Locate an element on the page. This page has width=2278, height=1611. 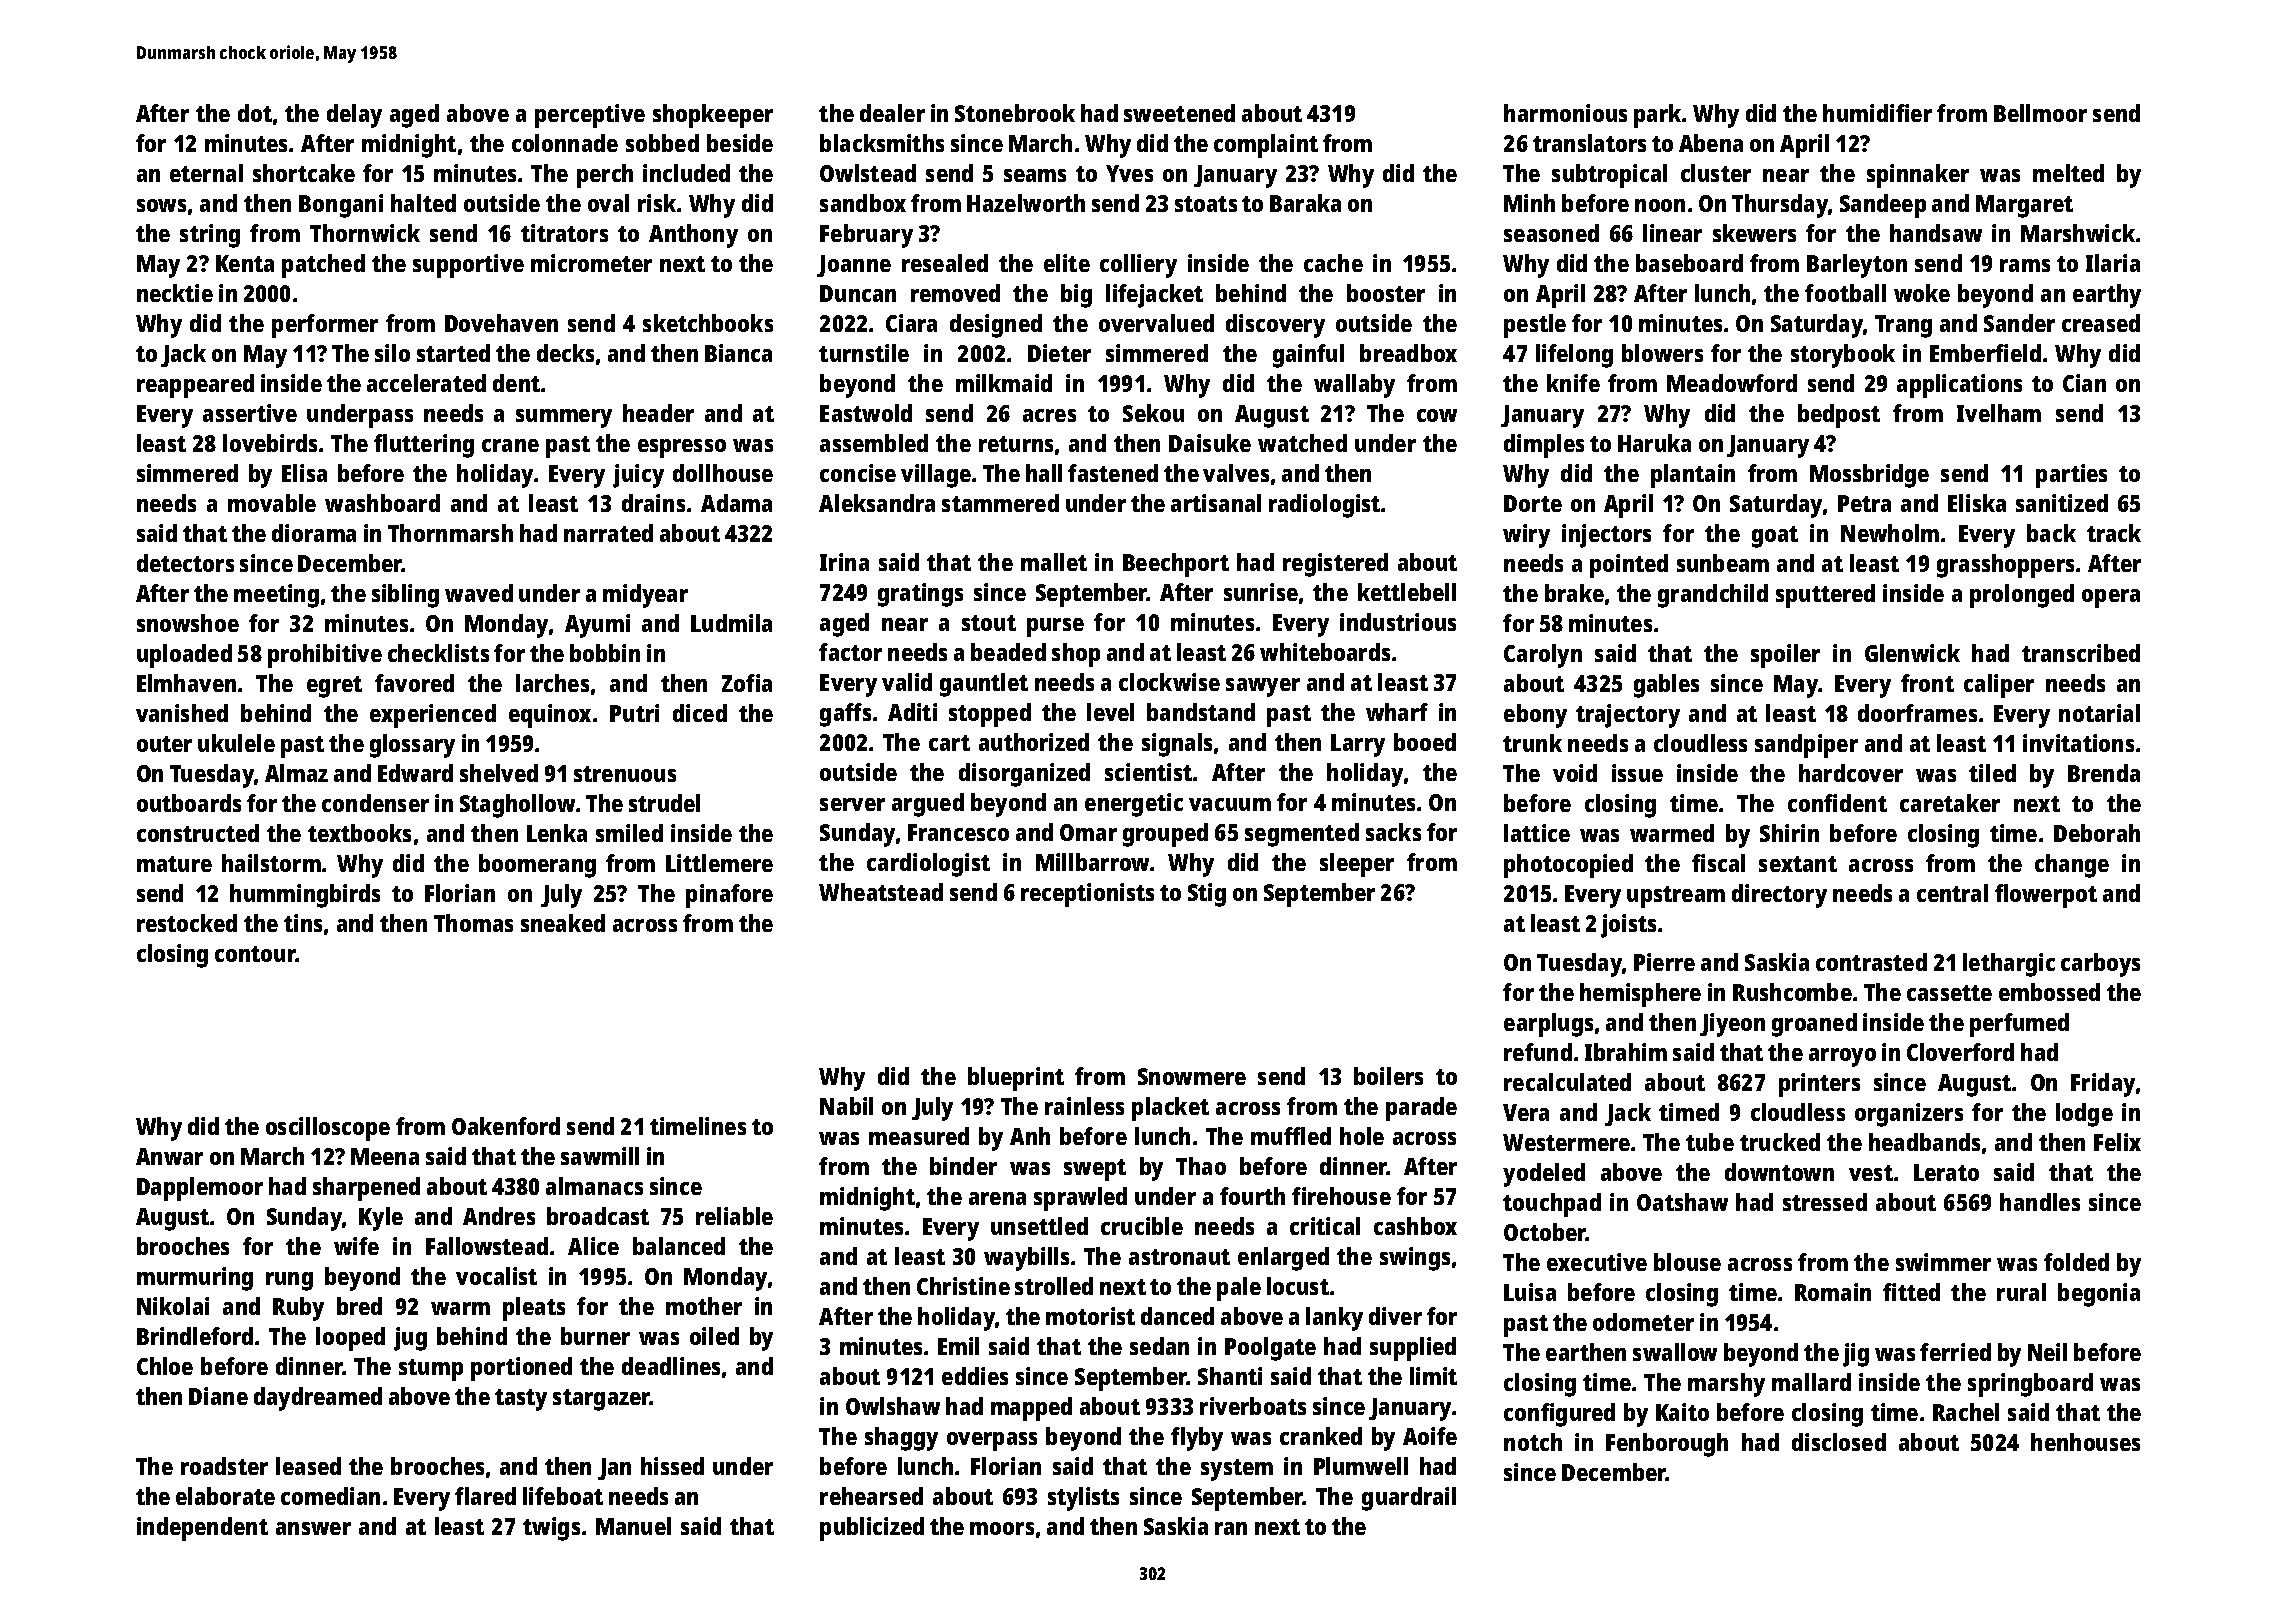
subtropical is located at coordinates (1609, 176).
